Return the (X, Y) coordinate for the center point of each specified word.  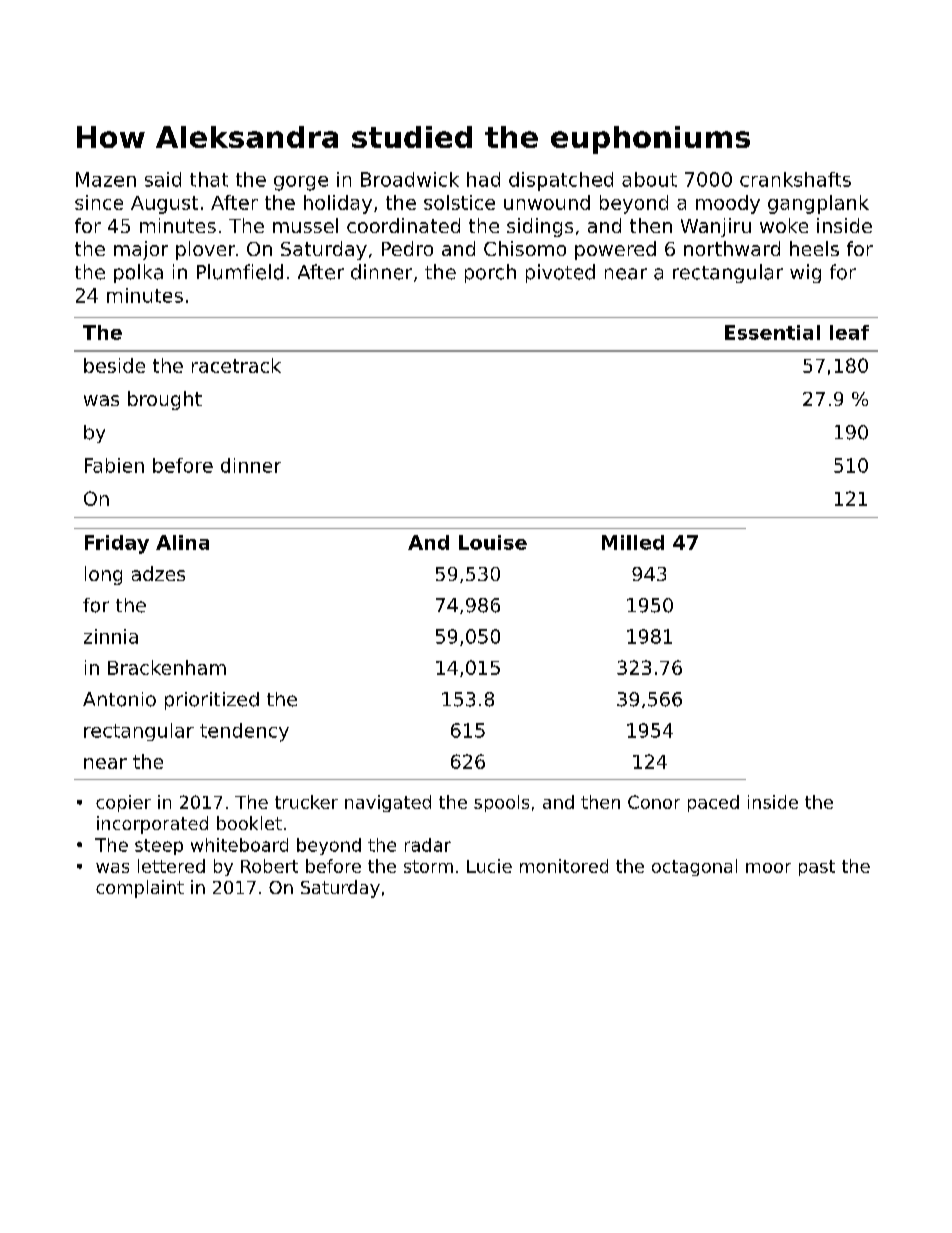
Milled (633, 542)
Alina (182, 542)
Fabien (114, 465)
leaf (849, 332)
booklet (249, 823)
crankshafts (795, 179)
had (483, 179)
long (103, 575)
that (209, 179)
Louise (493, 542)
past (817, 868)
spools (501, 803)
